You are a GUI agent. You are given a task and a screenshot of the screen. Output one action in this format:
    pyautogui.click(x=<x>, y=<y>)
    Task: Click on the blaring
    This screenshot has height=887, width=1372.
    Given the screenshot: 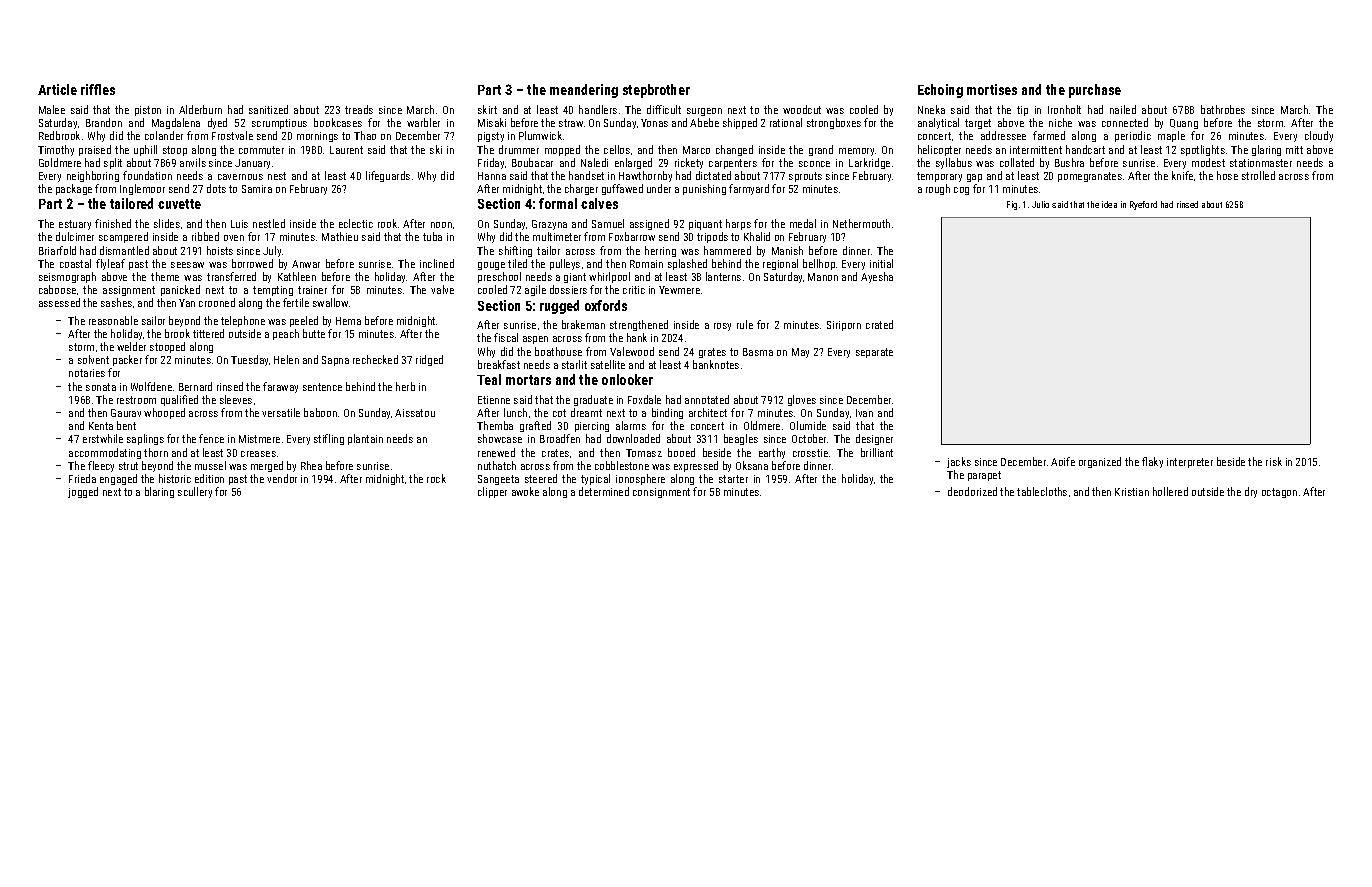 What is the action you would take?
    pyautogui.click(x=159, y=492)
